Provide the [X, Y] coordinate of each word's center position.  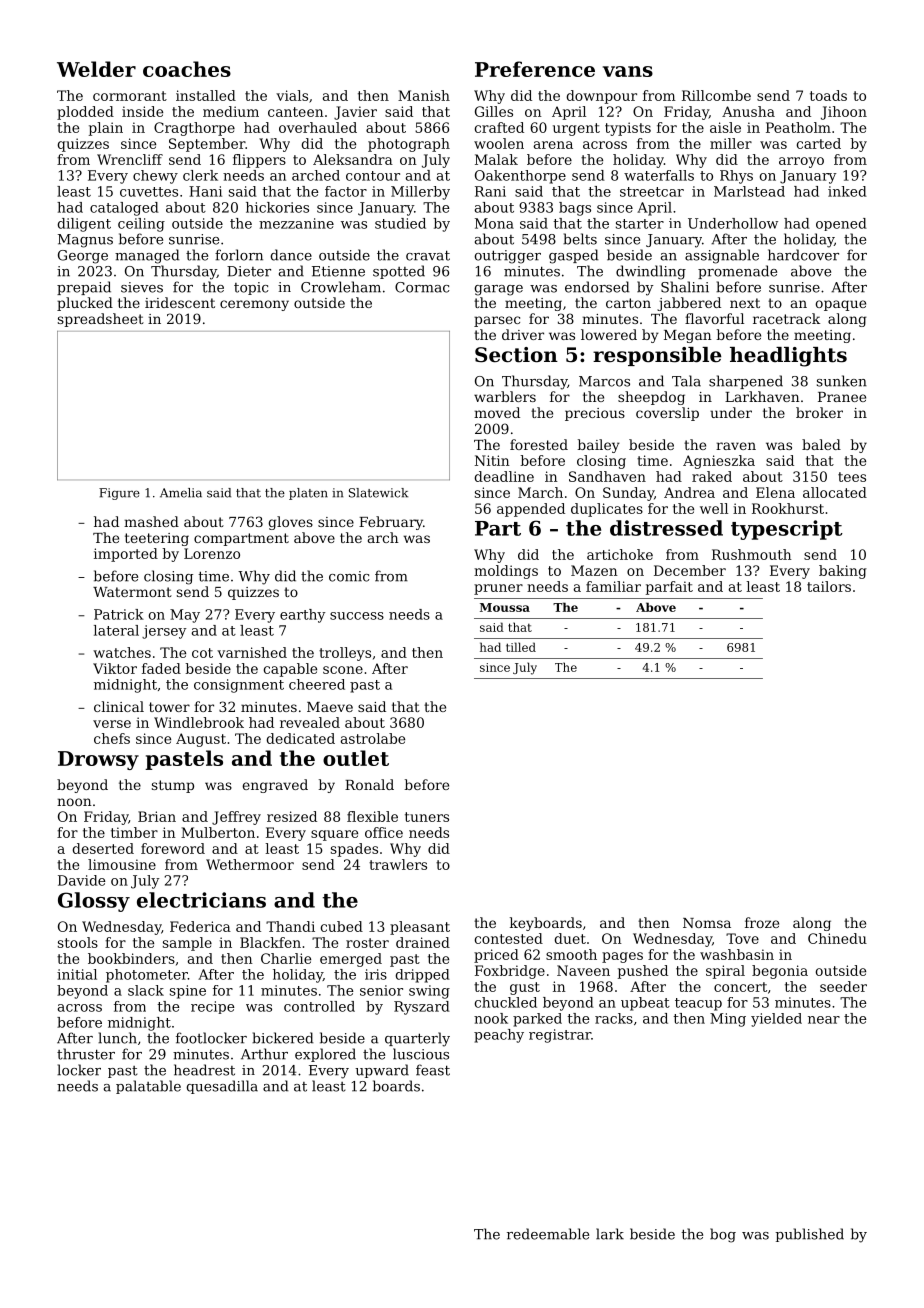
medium [231, 111]
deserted [103, 848]
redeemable [548, 1234]
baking [843, 572]
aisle [725, 127]
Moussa [505, 607]
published [810, 1235]
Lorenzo [212, 553]
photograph [409, 145]
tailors [829, 586]
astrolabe [373, 738]
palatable [148, 1087]
